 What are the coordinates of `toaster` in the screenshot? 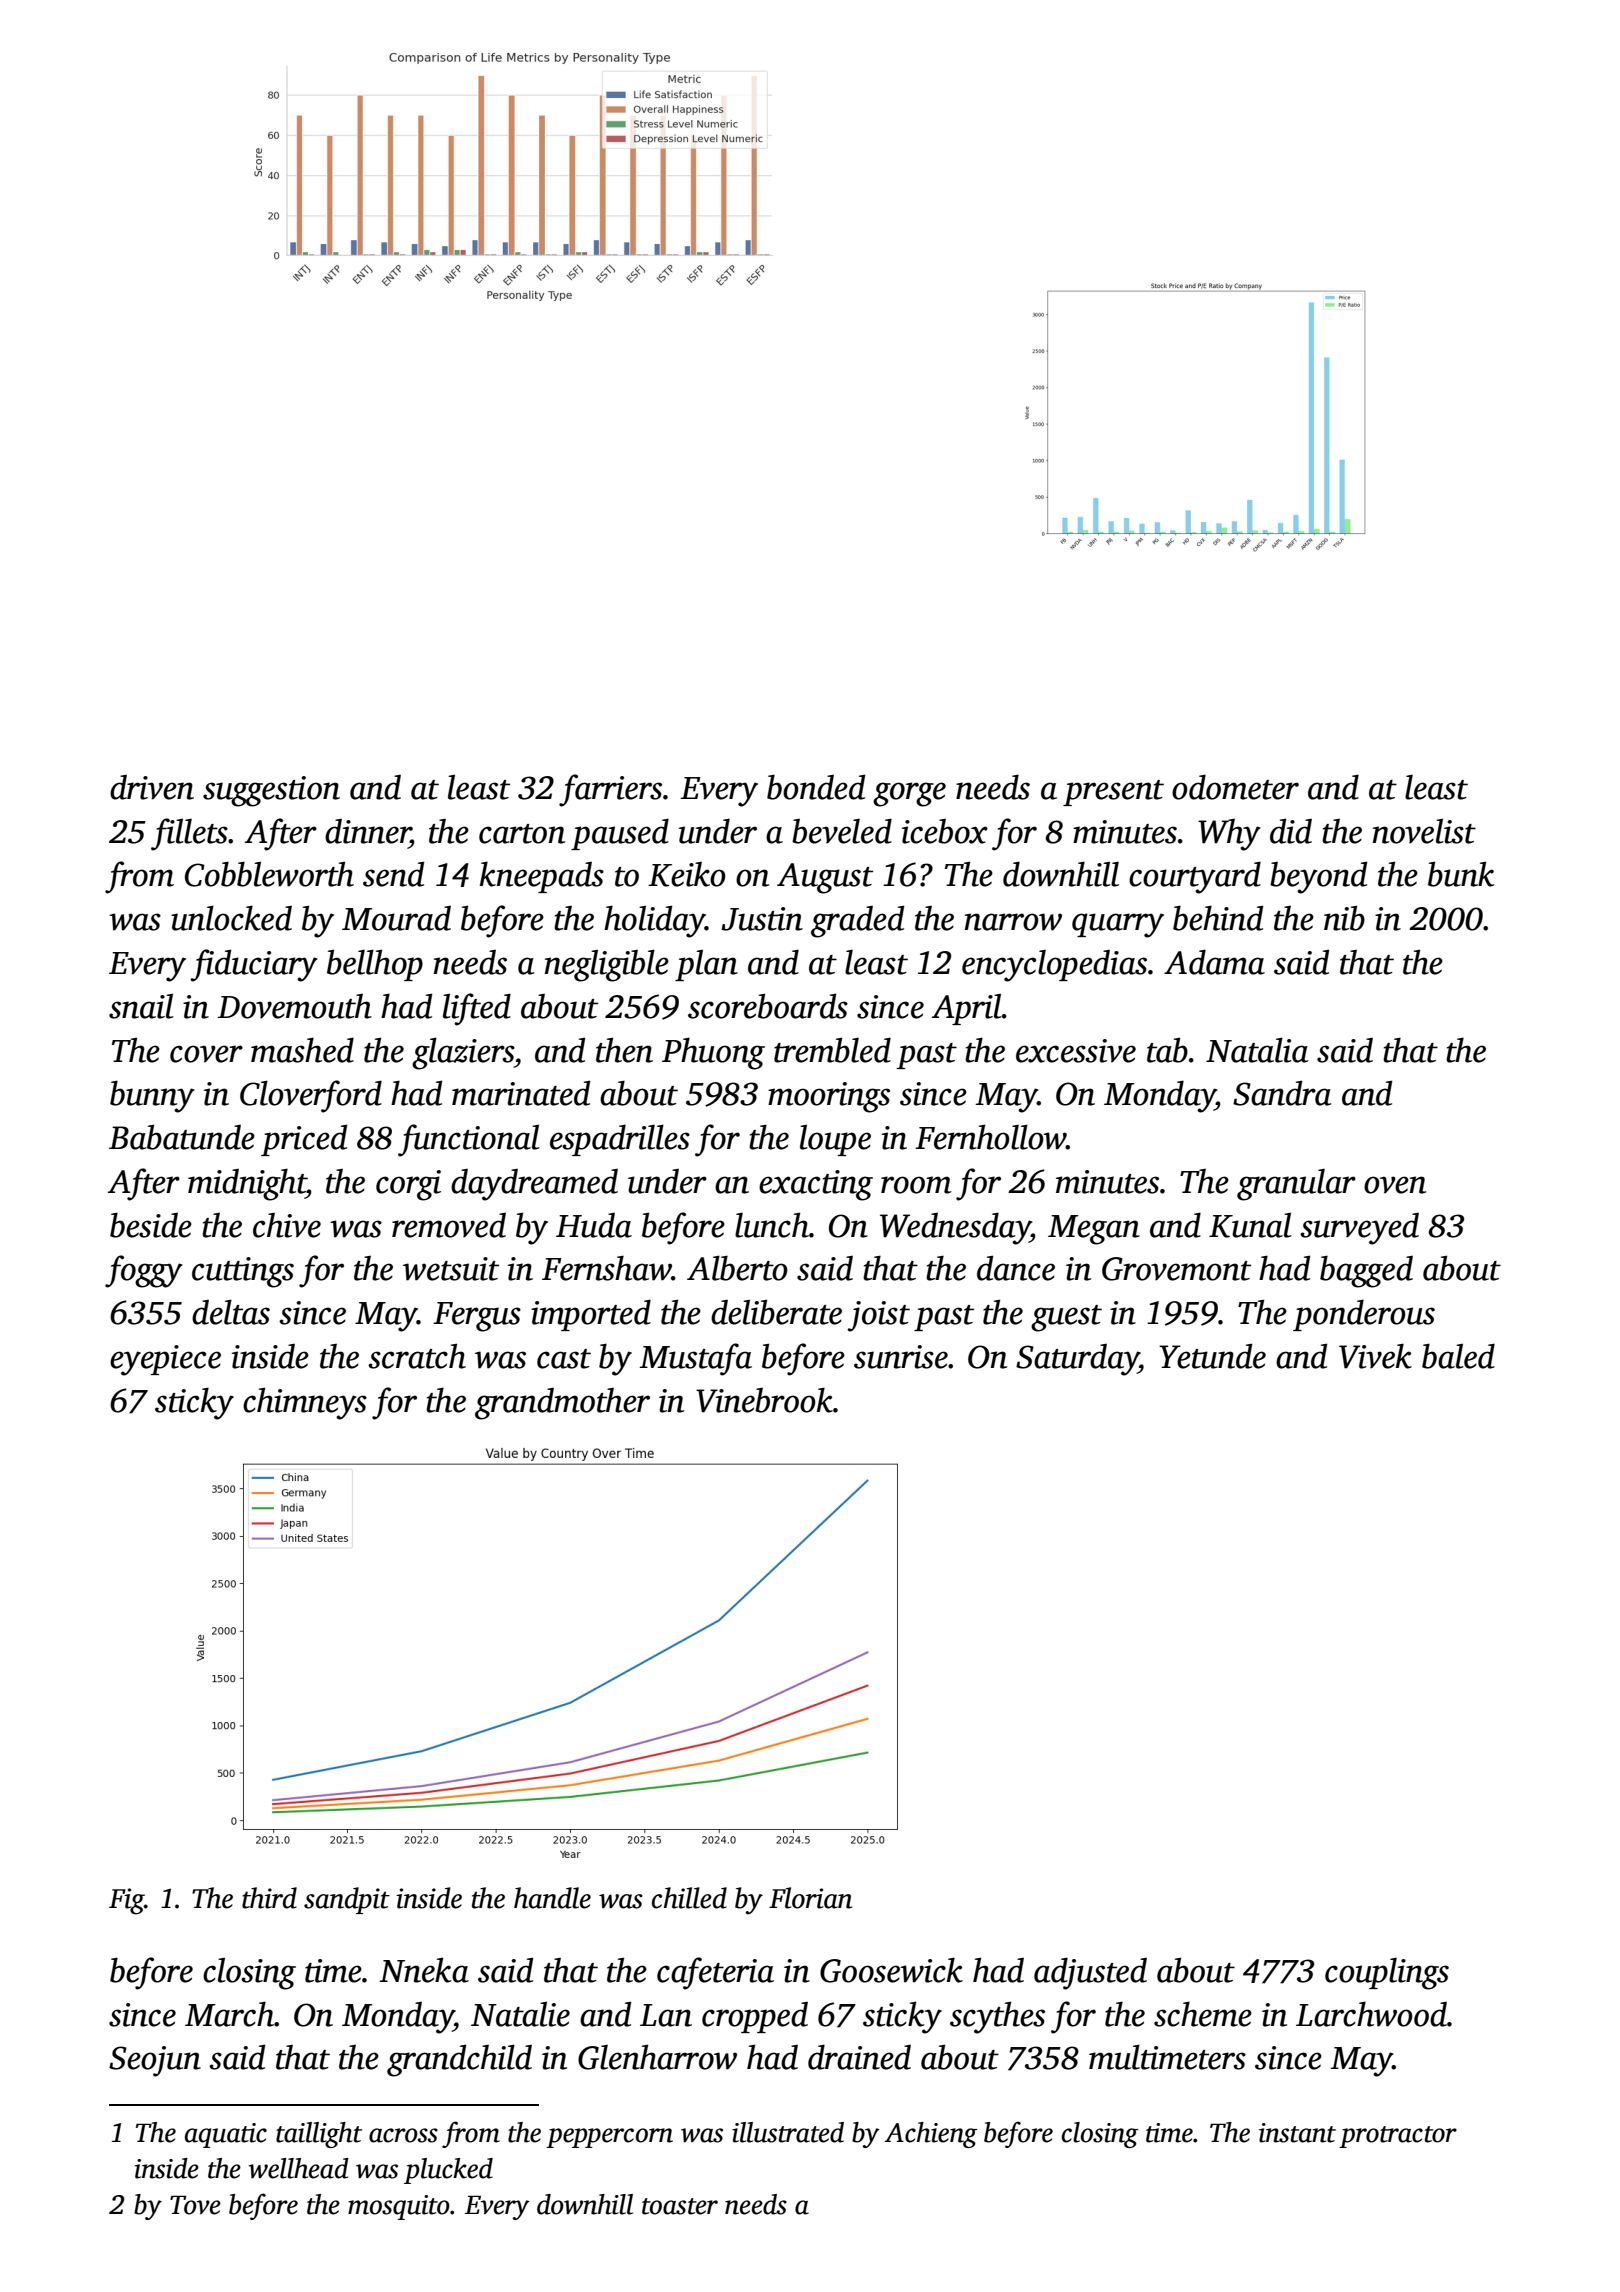 It's located at (680, 2206).
